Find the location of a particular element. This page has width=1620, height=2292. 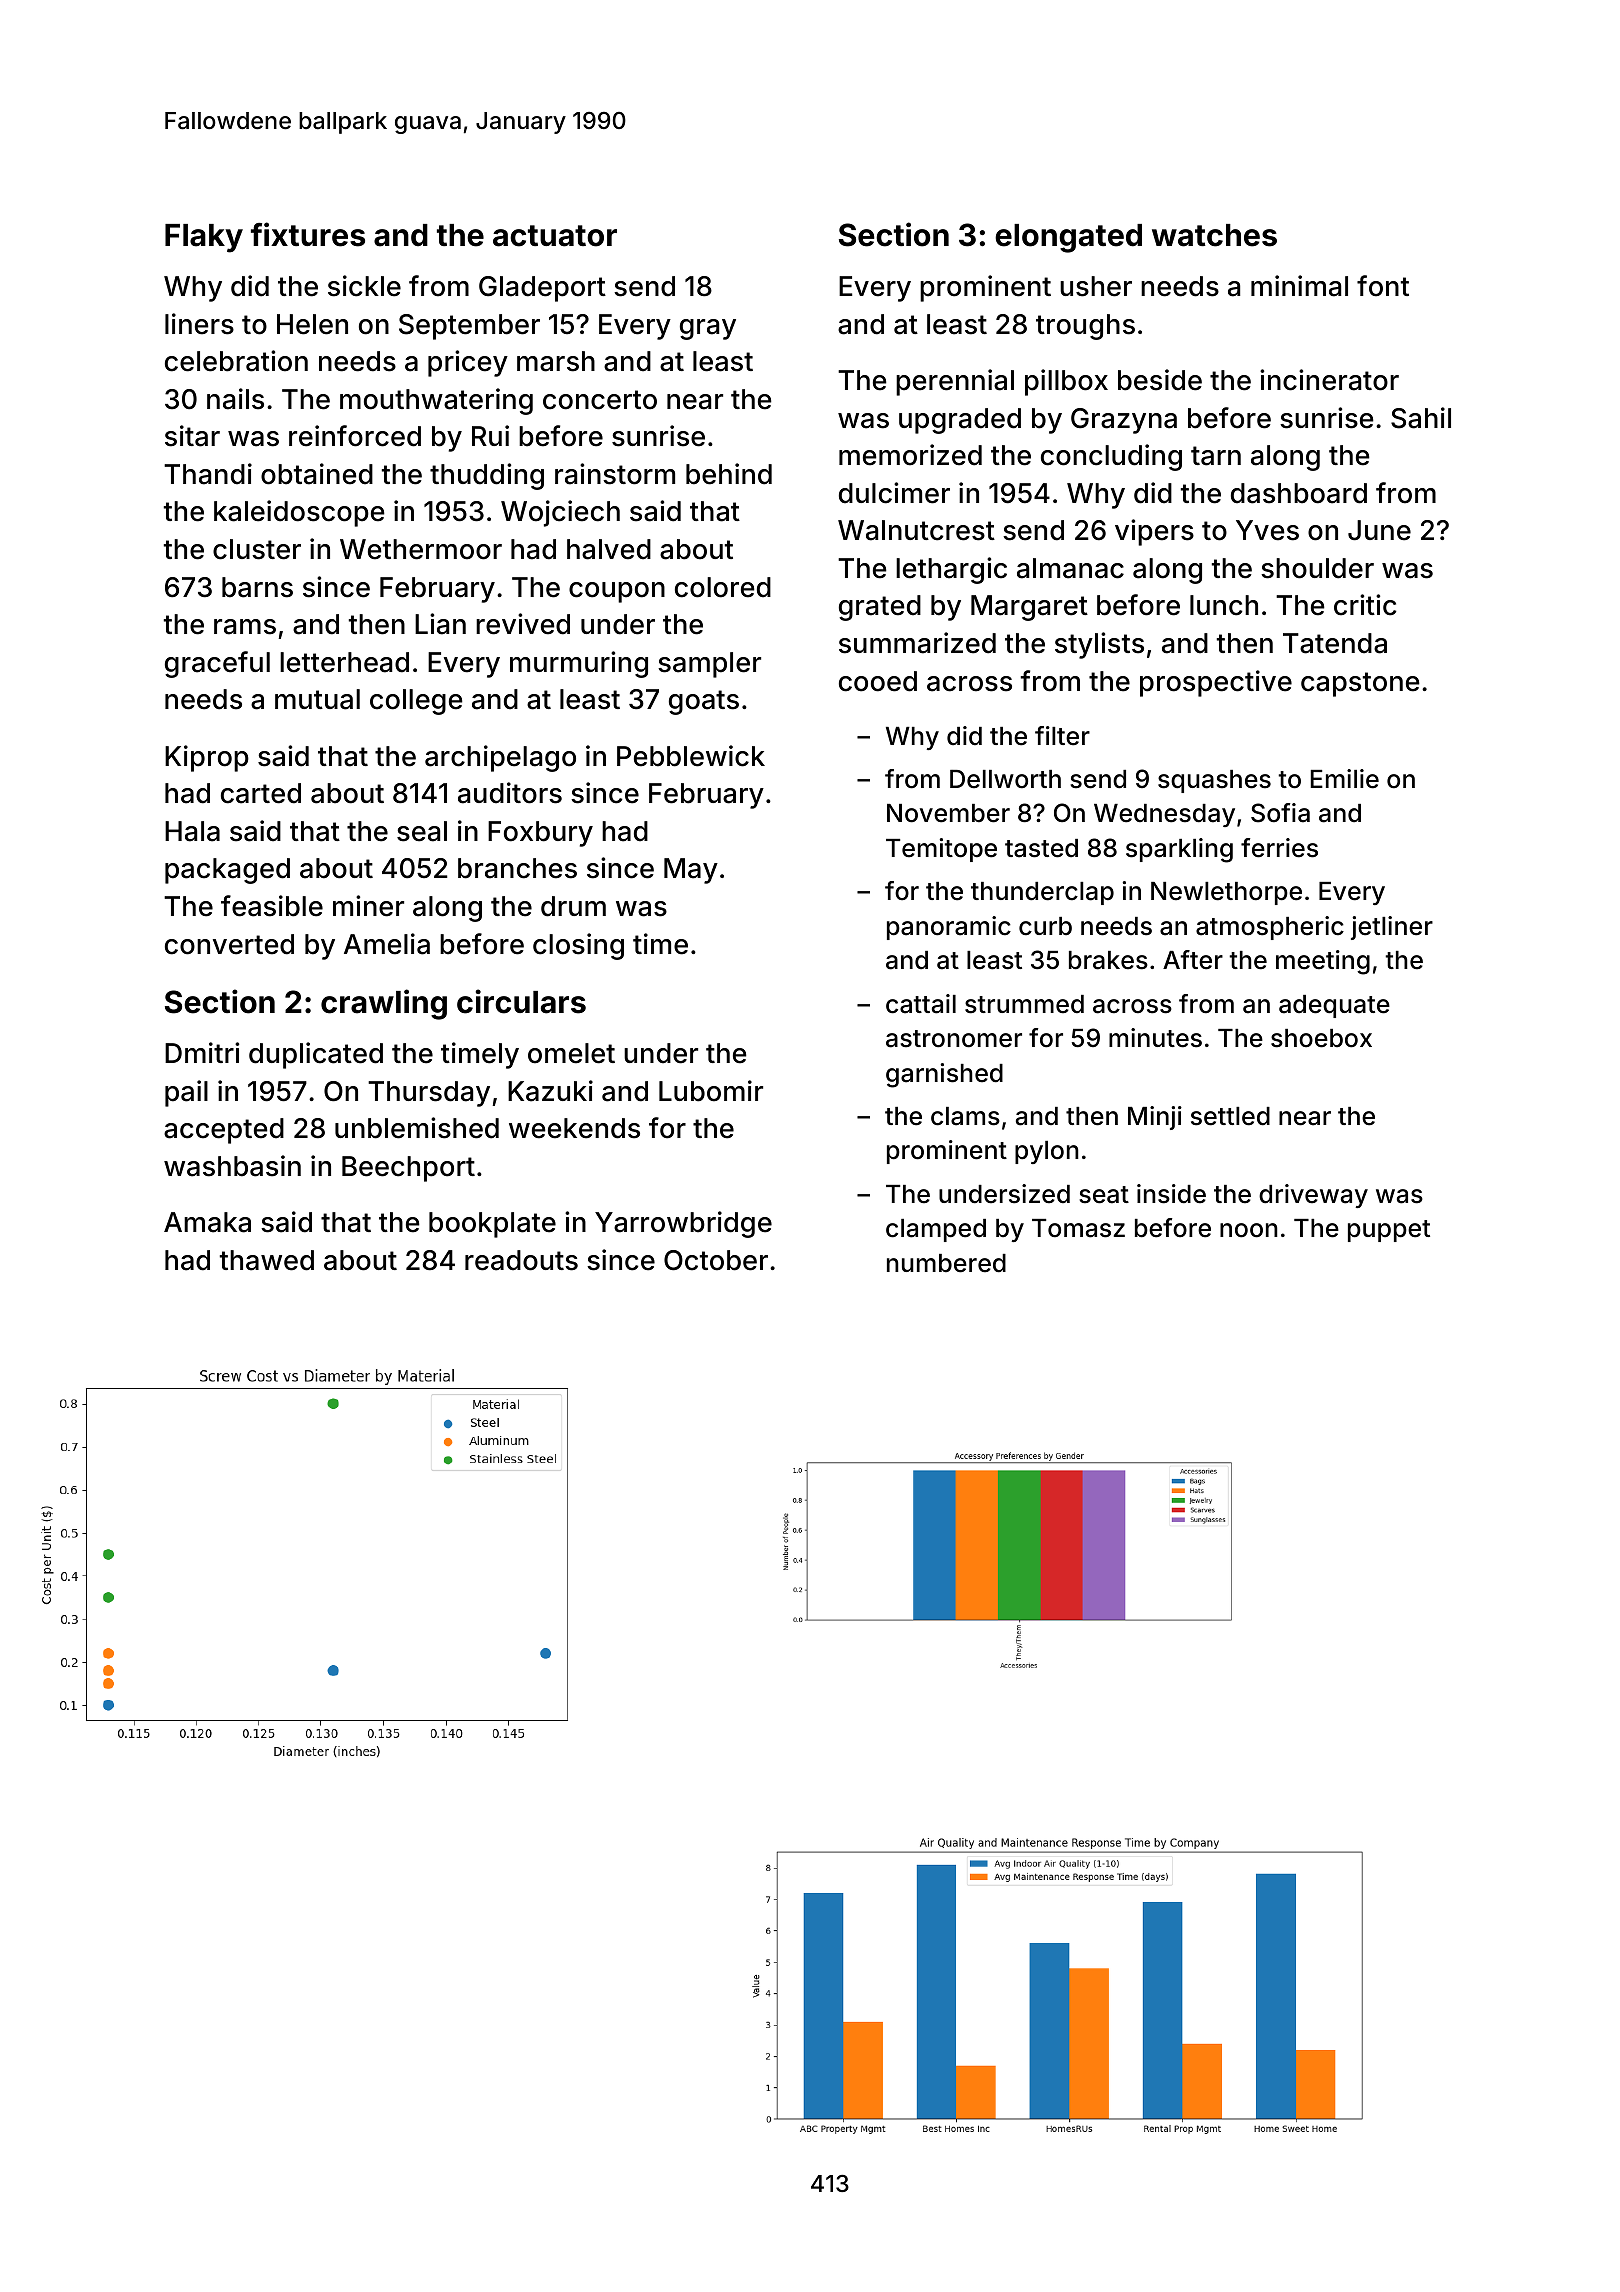

Beechport is located at coordinates (408, 1169).
